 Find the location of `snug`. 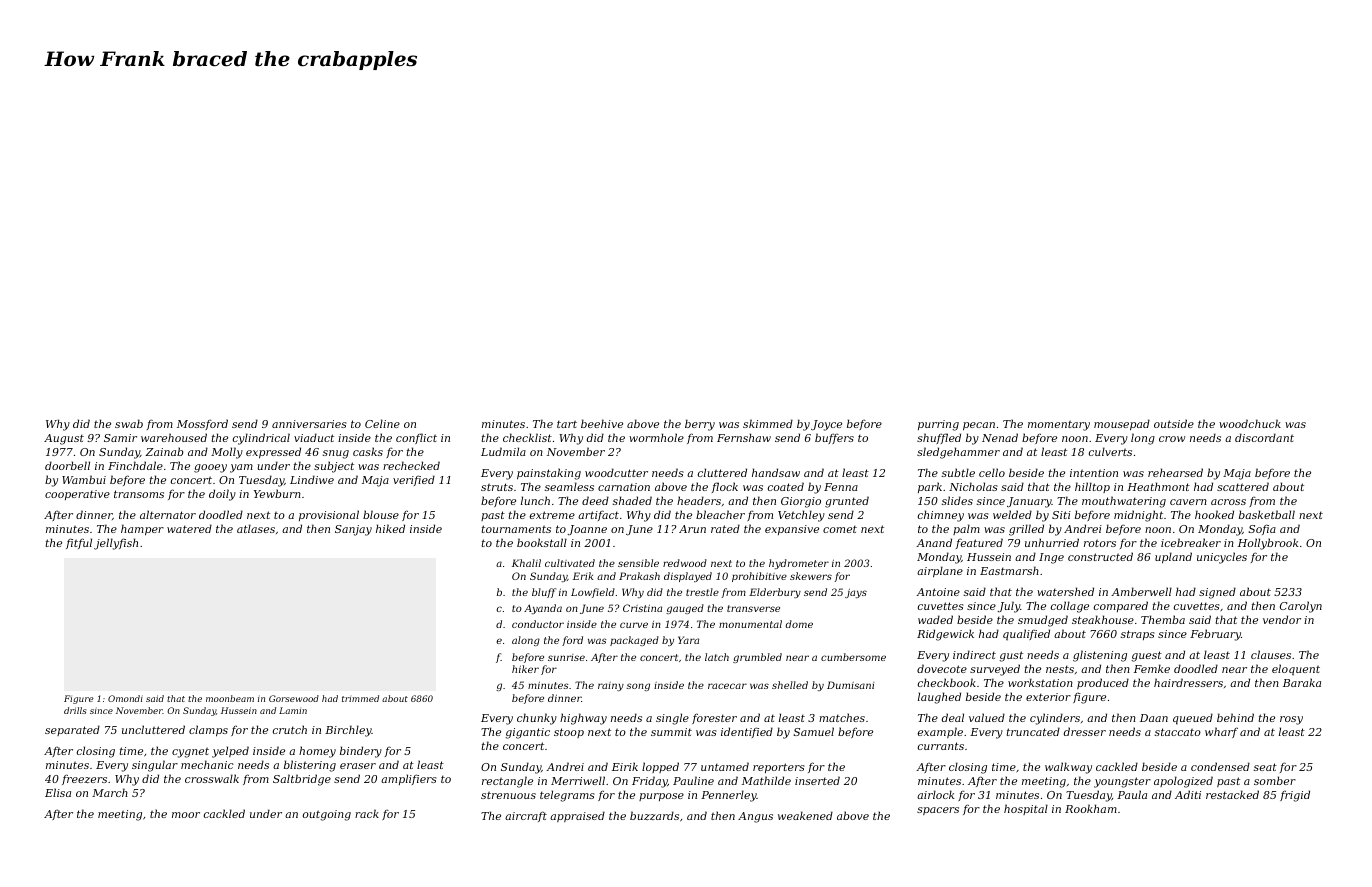

snug is located at coordinates (336, 454).
